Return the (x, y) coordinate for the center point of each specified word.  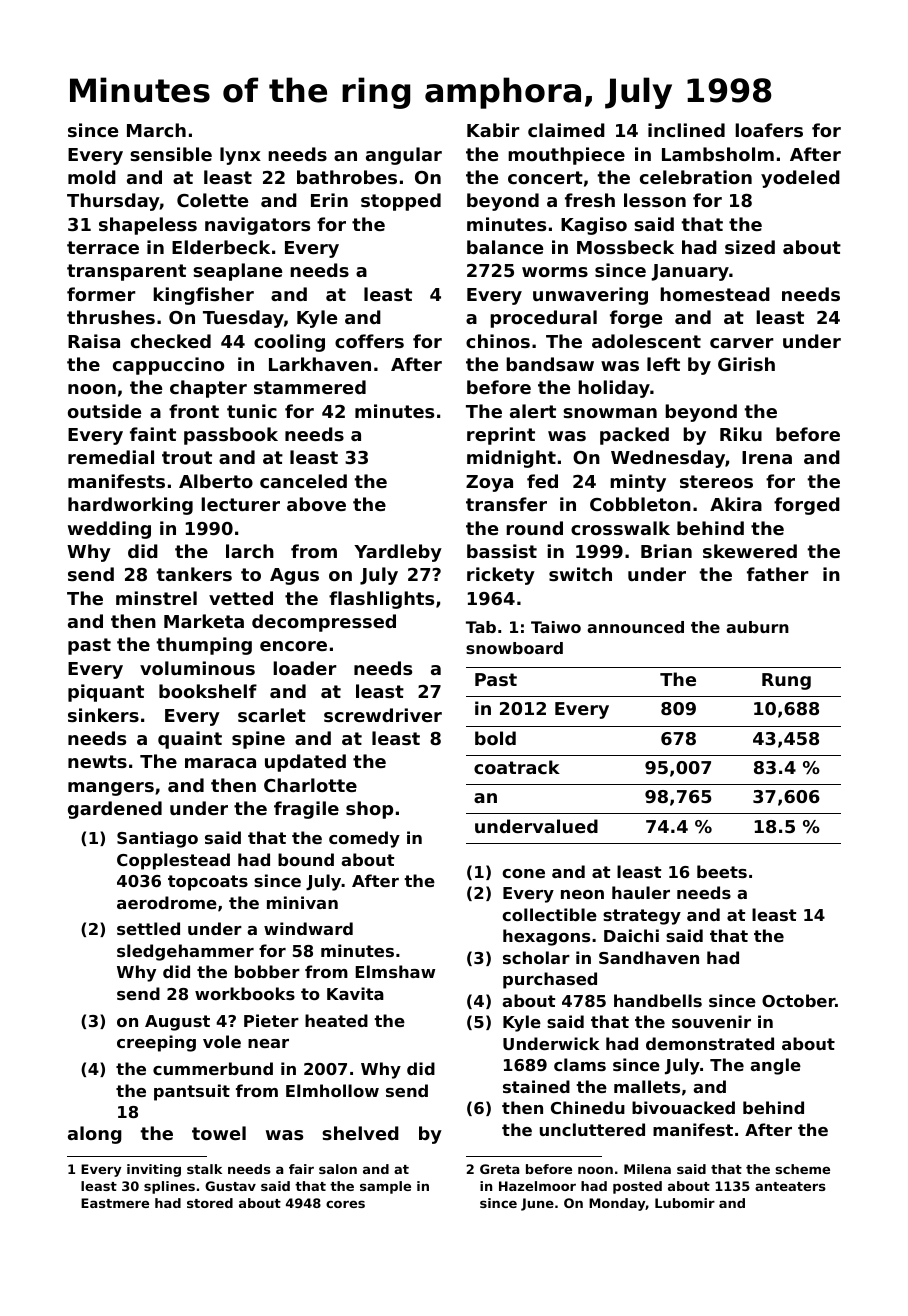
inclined (686, 130)
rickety (501, 576)
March (156, 130)
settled (148, 928)
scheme (803, 1169)
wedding (109, 530)
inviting (154, 1170)
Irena (767, 457)
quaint (190, 740)
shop (369, 810)
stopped (401, 202)
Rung (786, 681)
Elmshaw (395, 971)
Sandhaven (649, 957)
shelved (360, 1133)
